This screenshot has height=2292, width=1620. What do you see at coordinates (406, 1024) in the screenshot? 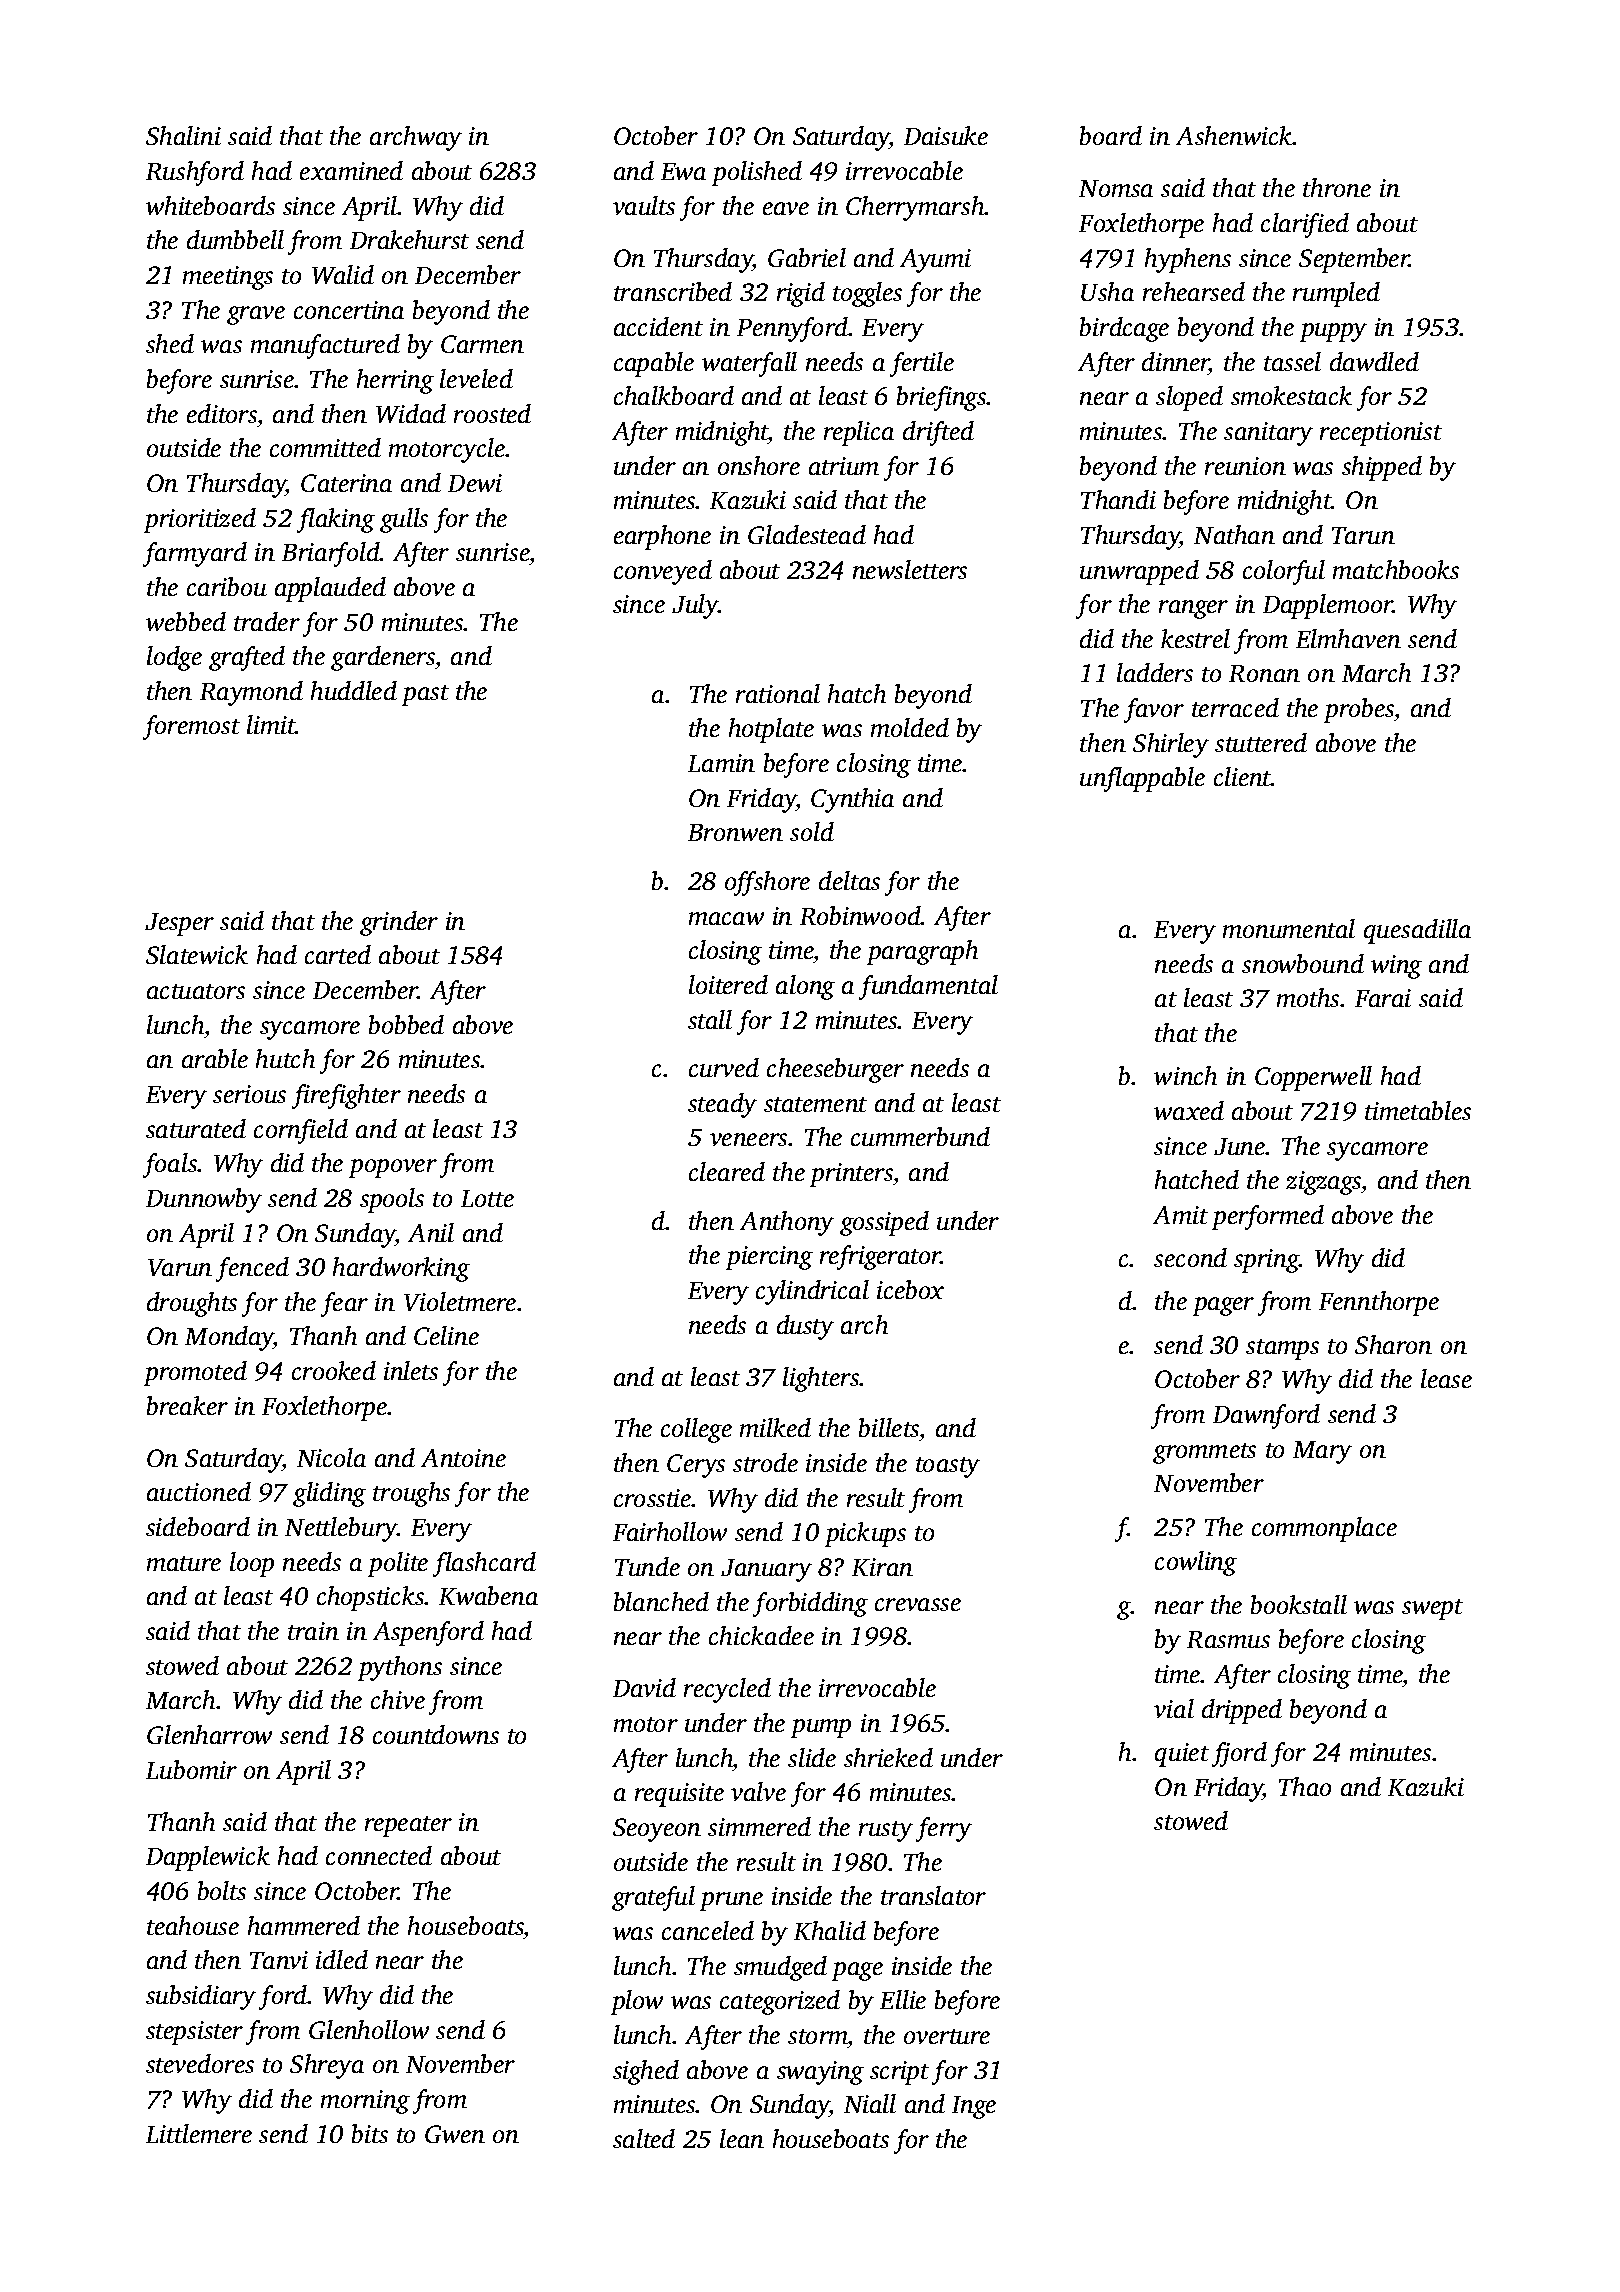
I see `bobbed` at bounding box center [406, 1024].
